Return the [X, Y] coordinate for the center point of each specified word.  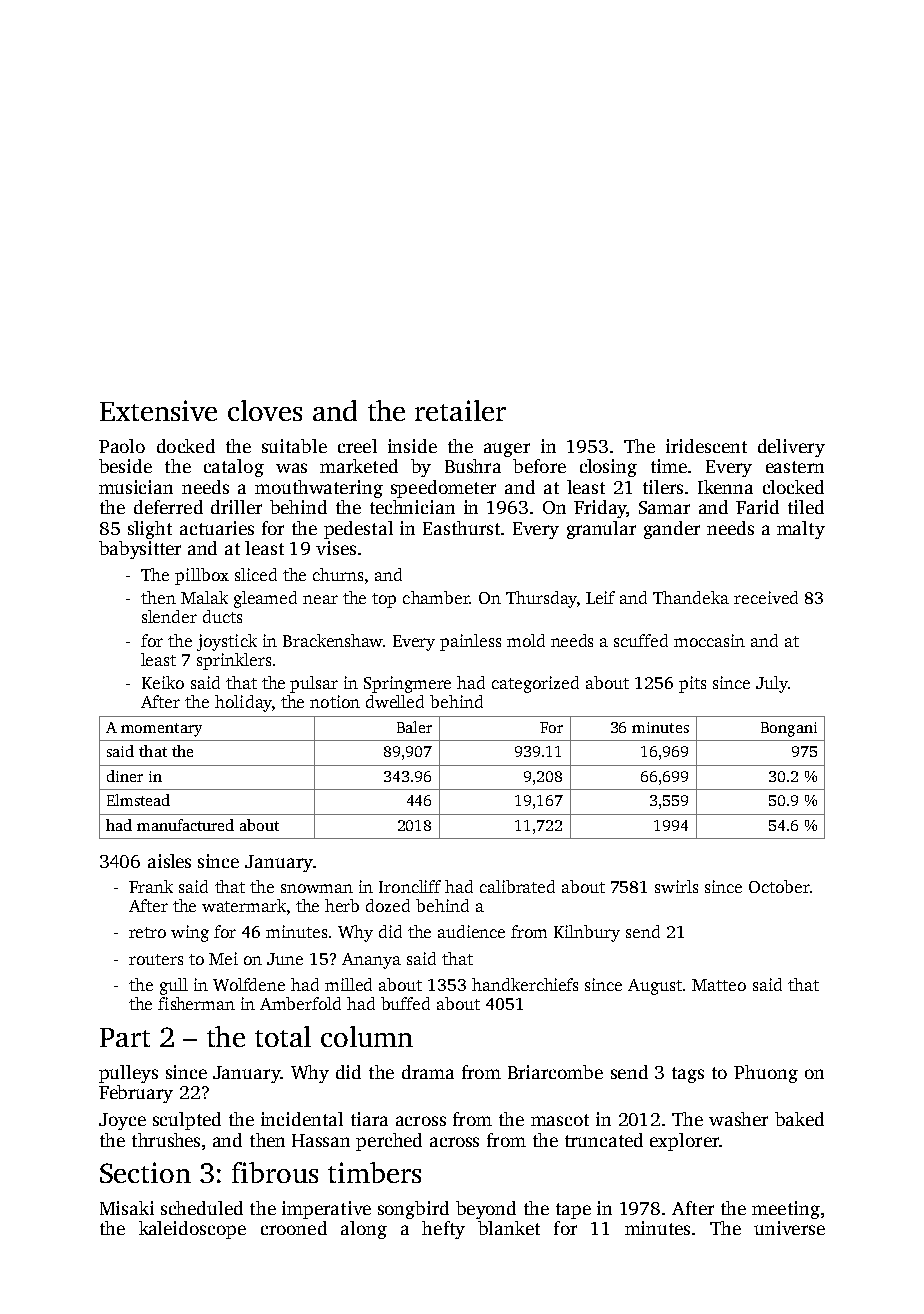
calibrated [517, 886]
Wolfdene [249, 984]
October [779, 886]
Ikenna [725, 487]
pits [692, 684]
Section [145, 1172]
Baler [414, 727]
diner [125, 776]
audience [471, 931]
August [655, 987]
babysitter [140, 550]
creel [357, 446]
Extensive [158, 410]
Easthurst [461, 528]
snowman [317, 888]
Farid [757, 507]
